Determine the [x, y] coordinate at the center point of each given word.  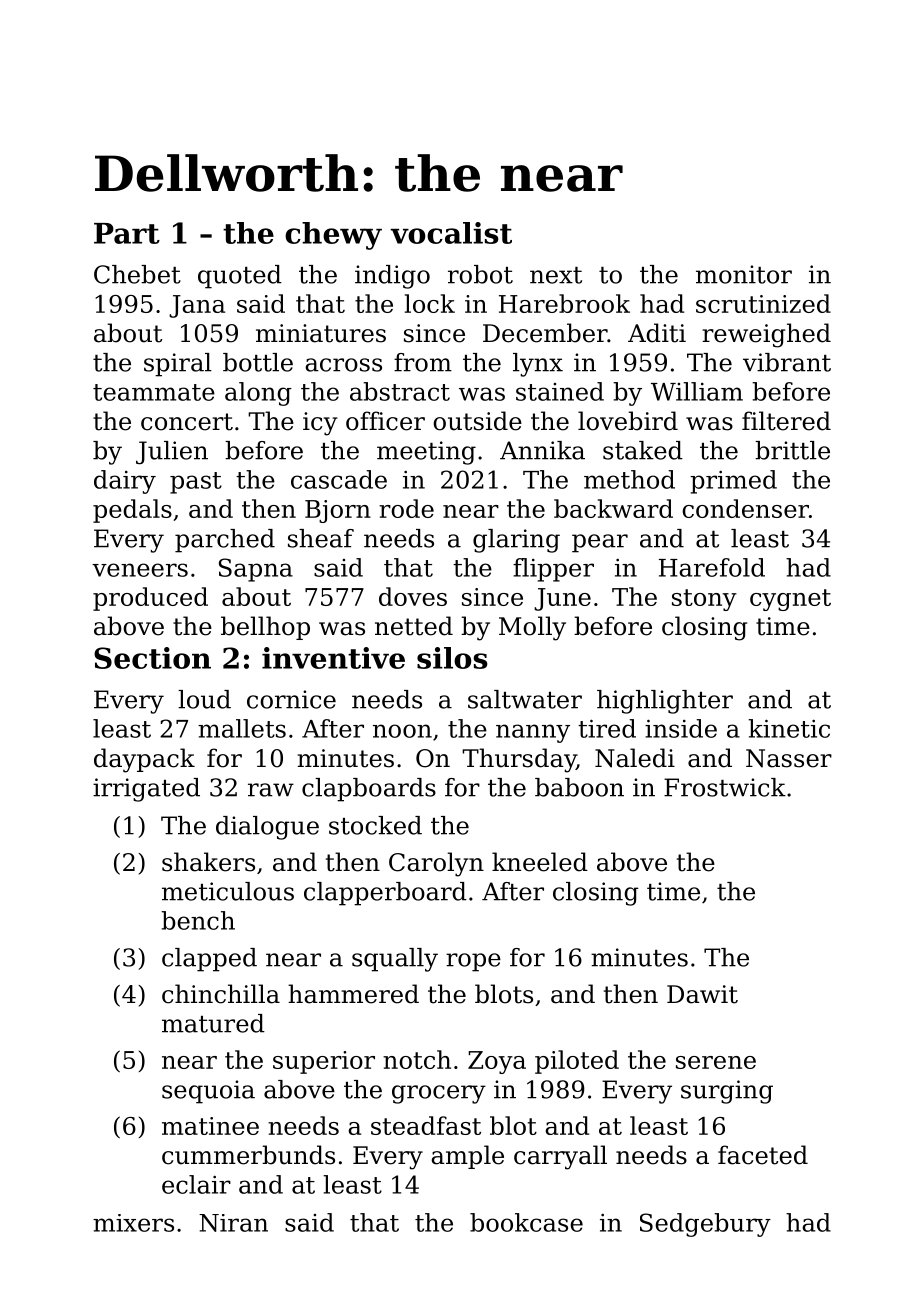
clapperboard [385, 894]
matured [213, 1023]
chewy [333, 236]
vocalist [451, 233]
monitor [744, 274]
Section [152, 658]
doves [413, 596]
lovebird [628, 421]
